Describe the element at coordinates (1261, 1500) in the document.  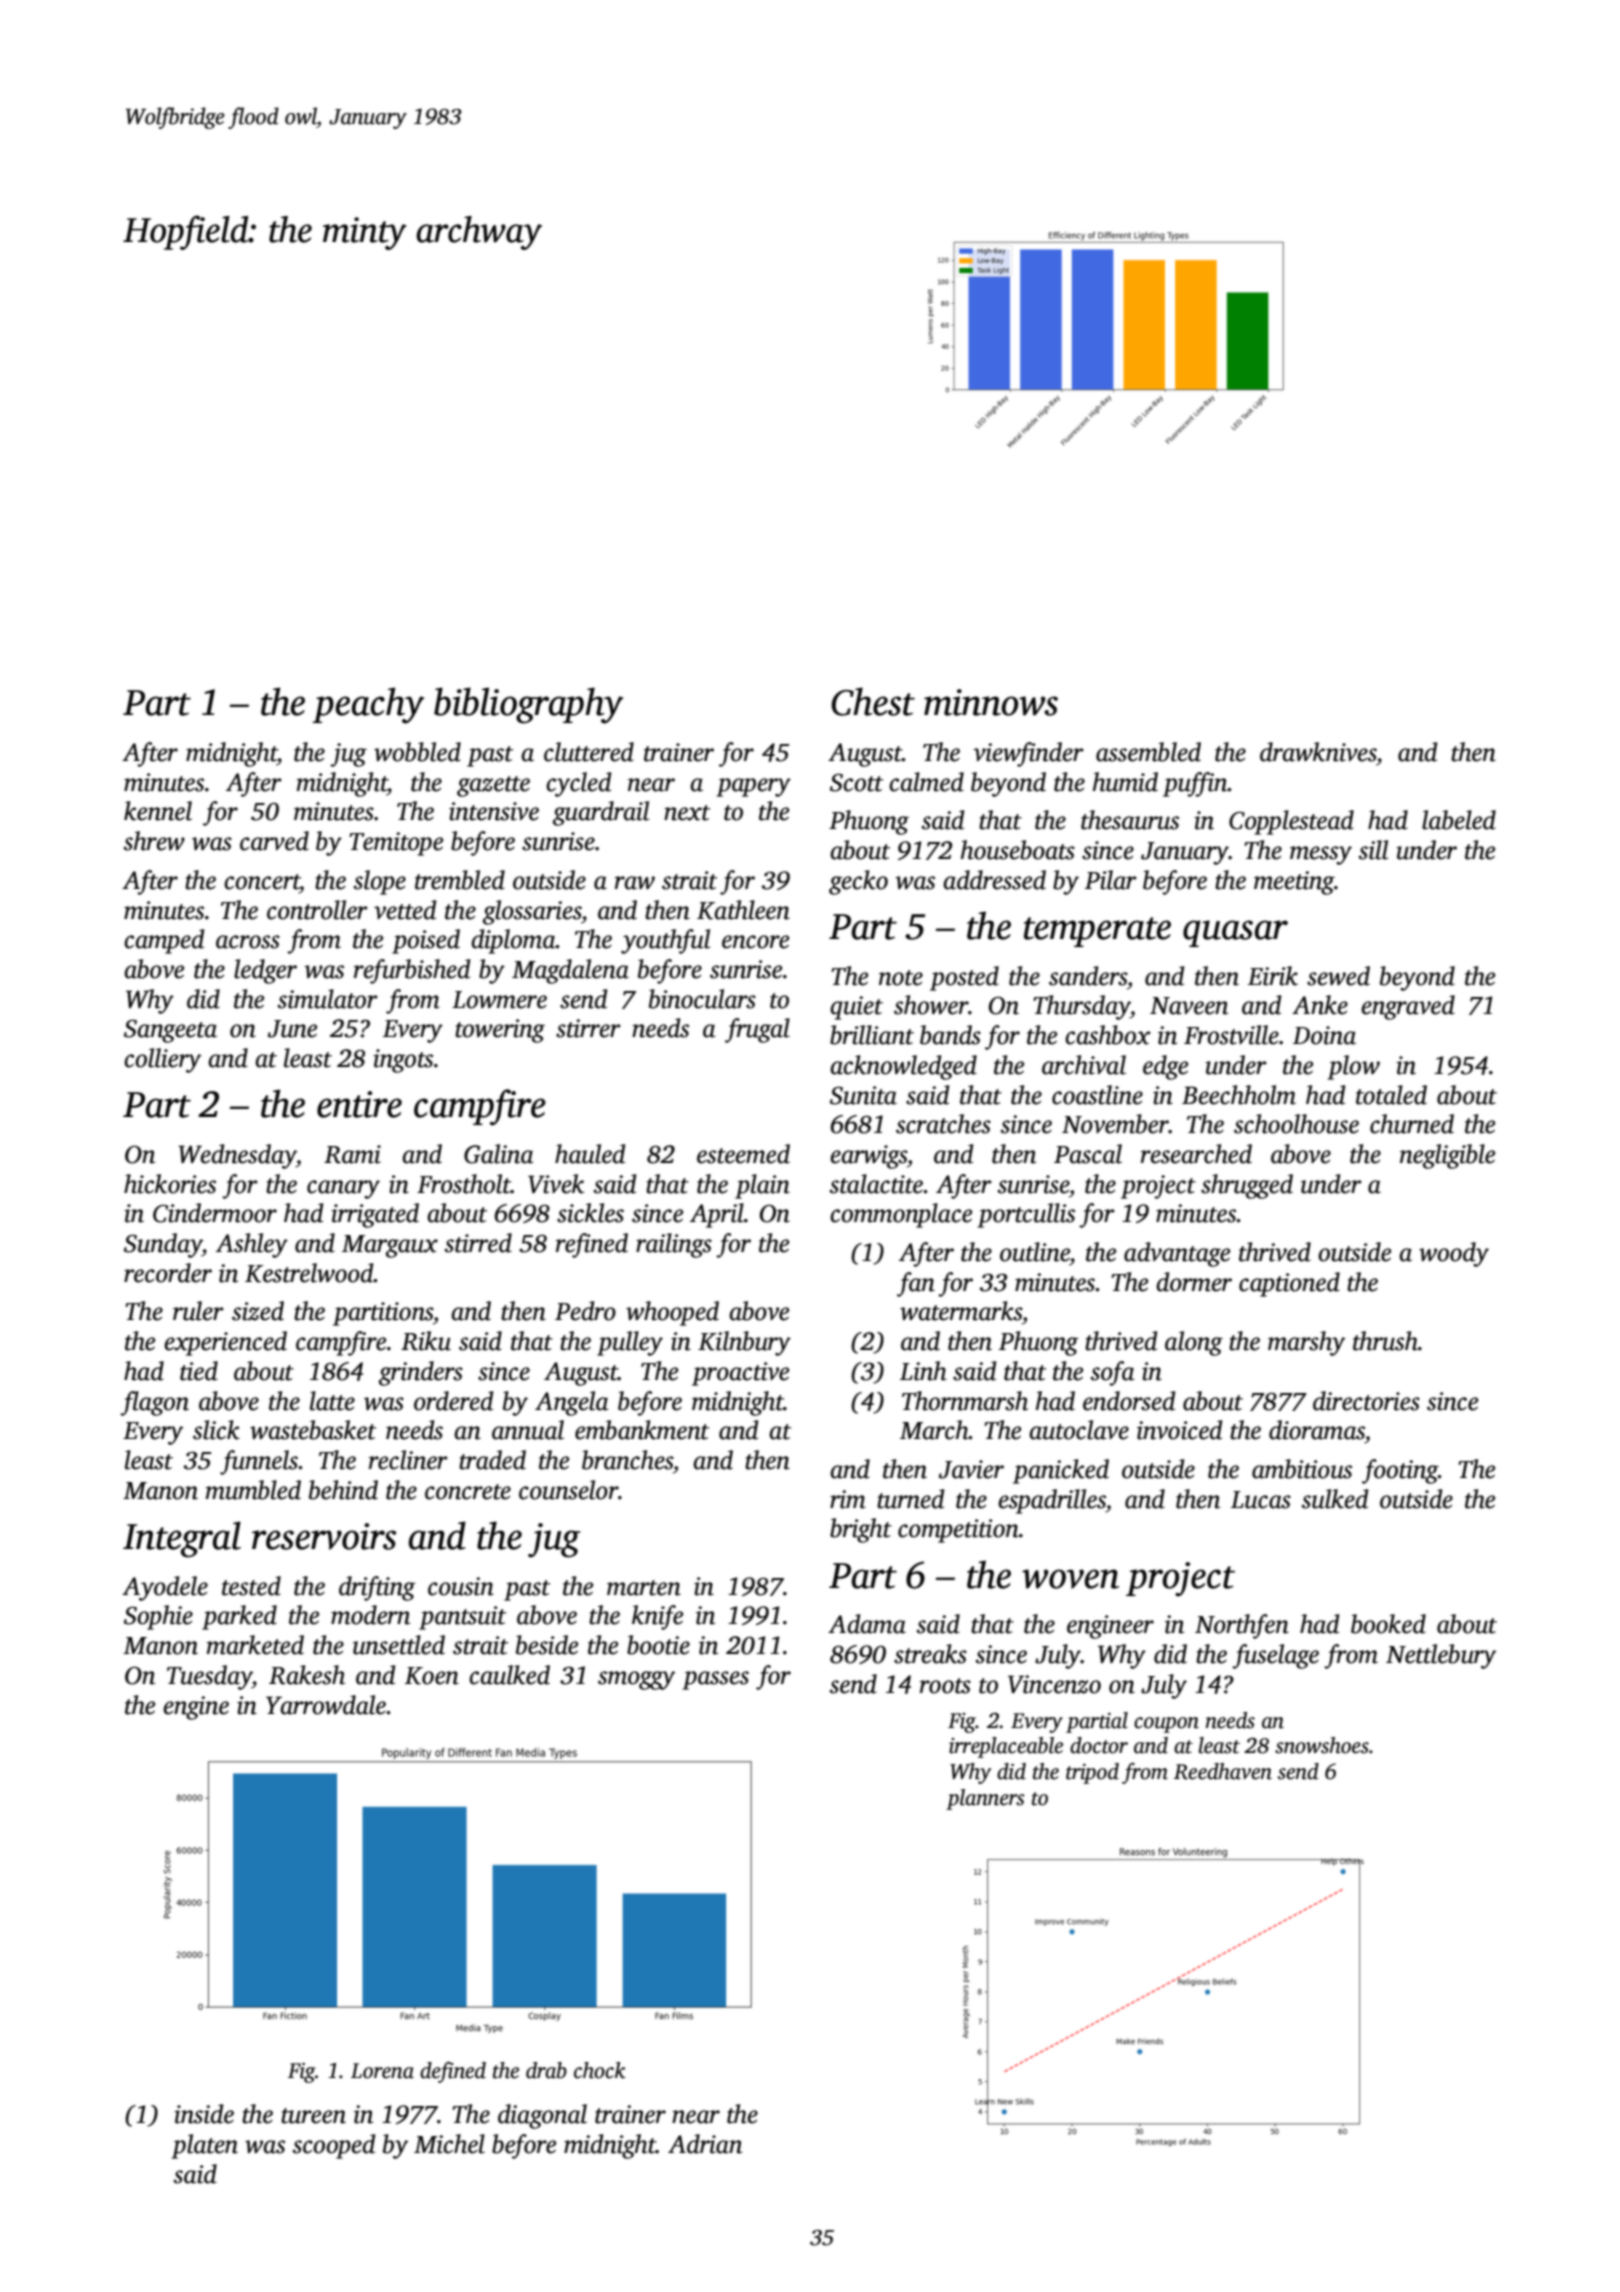
I see `Lucas` at that location.
